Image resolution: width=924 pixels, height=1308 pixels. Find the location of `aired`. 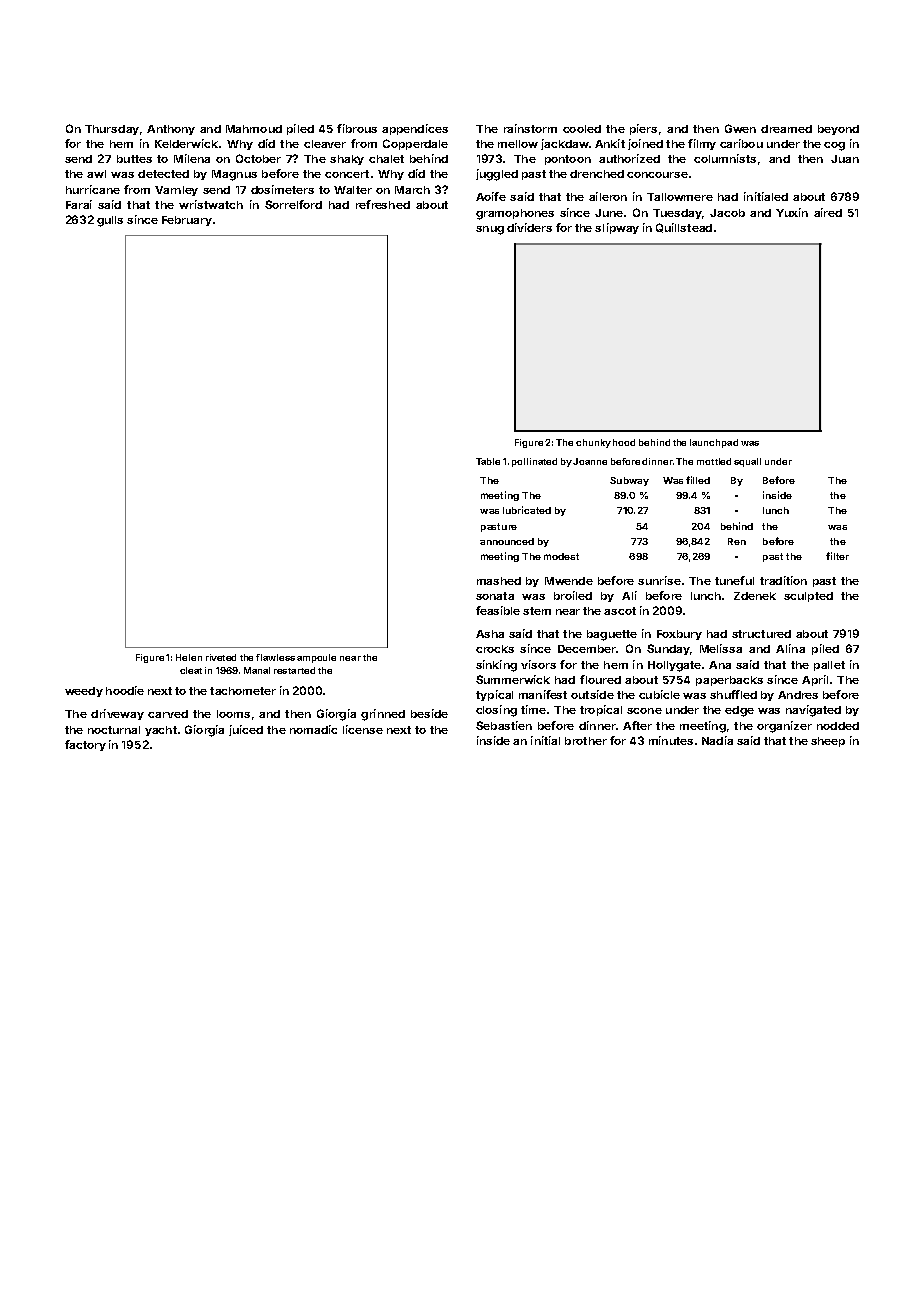

aired is located at coordinates (828, 212).
